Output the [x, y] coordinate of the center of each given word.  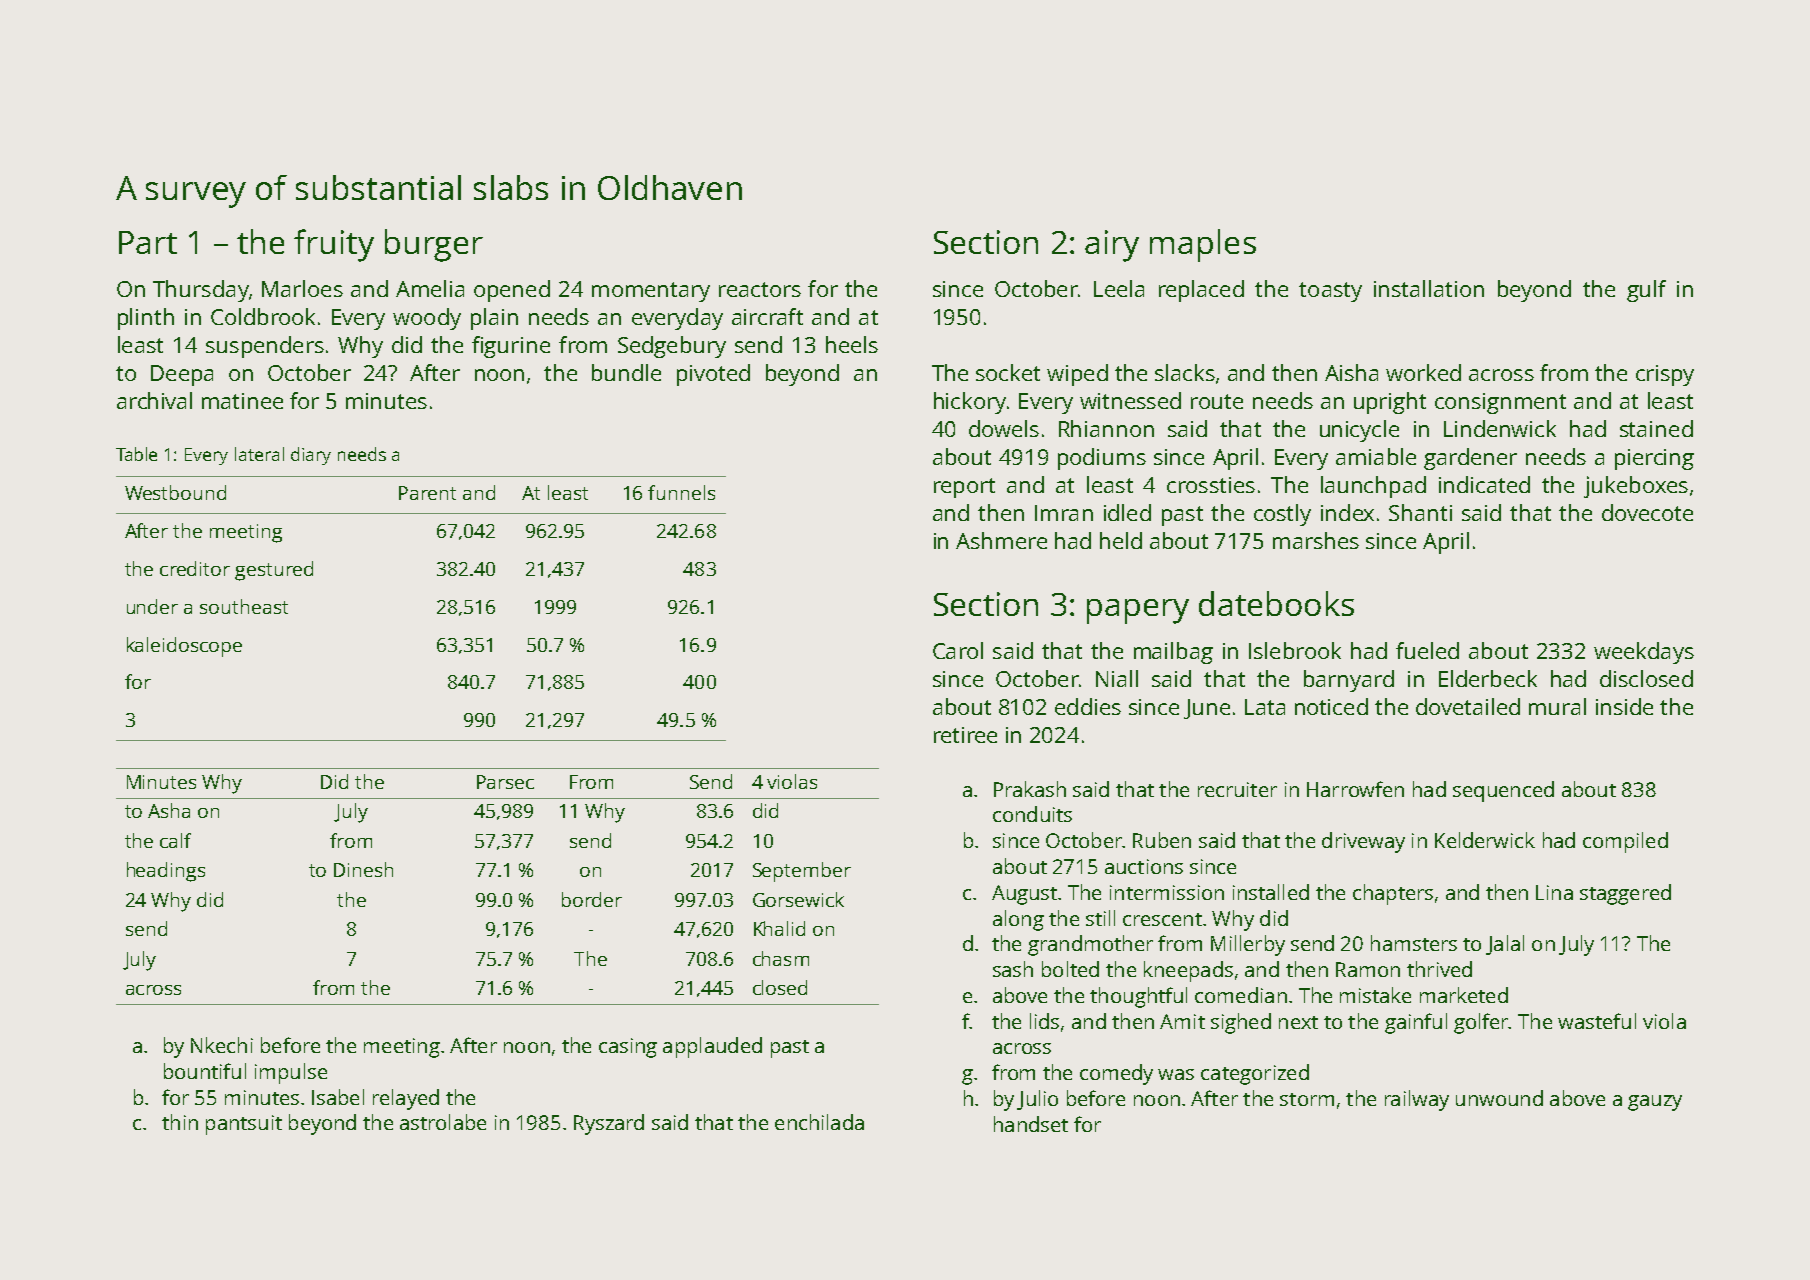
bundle [626, 372]
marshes [1316, 540]
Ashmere [1001, 540]
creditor [195, 568]
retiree [965, 735]
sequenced [1503, 791]
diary [311, 456]
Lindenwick [1500, 428]
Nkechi [222, 1045]
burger [434, 245]
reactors [760, 289]
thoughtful [1138, 997]
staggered [1625, 894]
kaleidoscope [184, 647]
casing [628, 1048]
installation [1429, 288]
